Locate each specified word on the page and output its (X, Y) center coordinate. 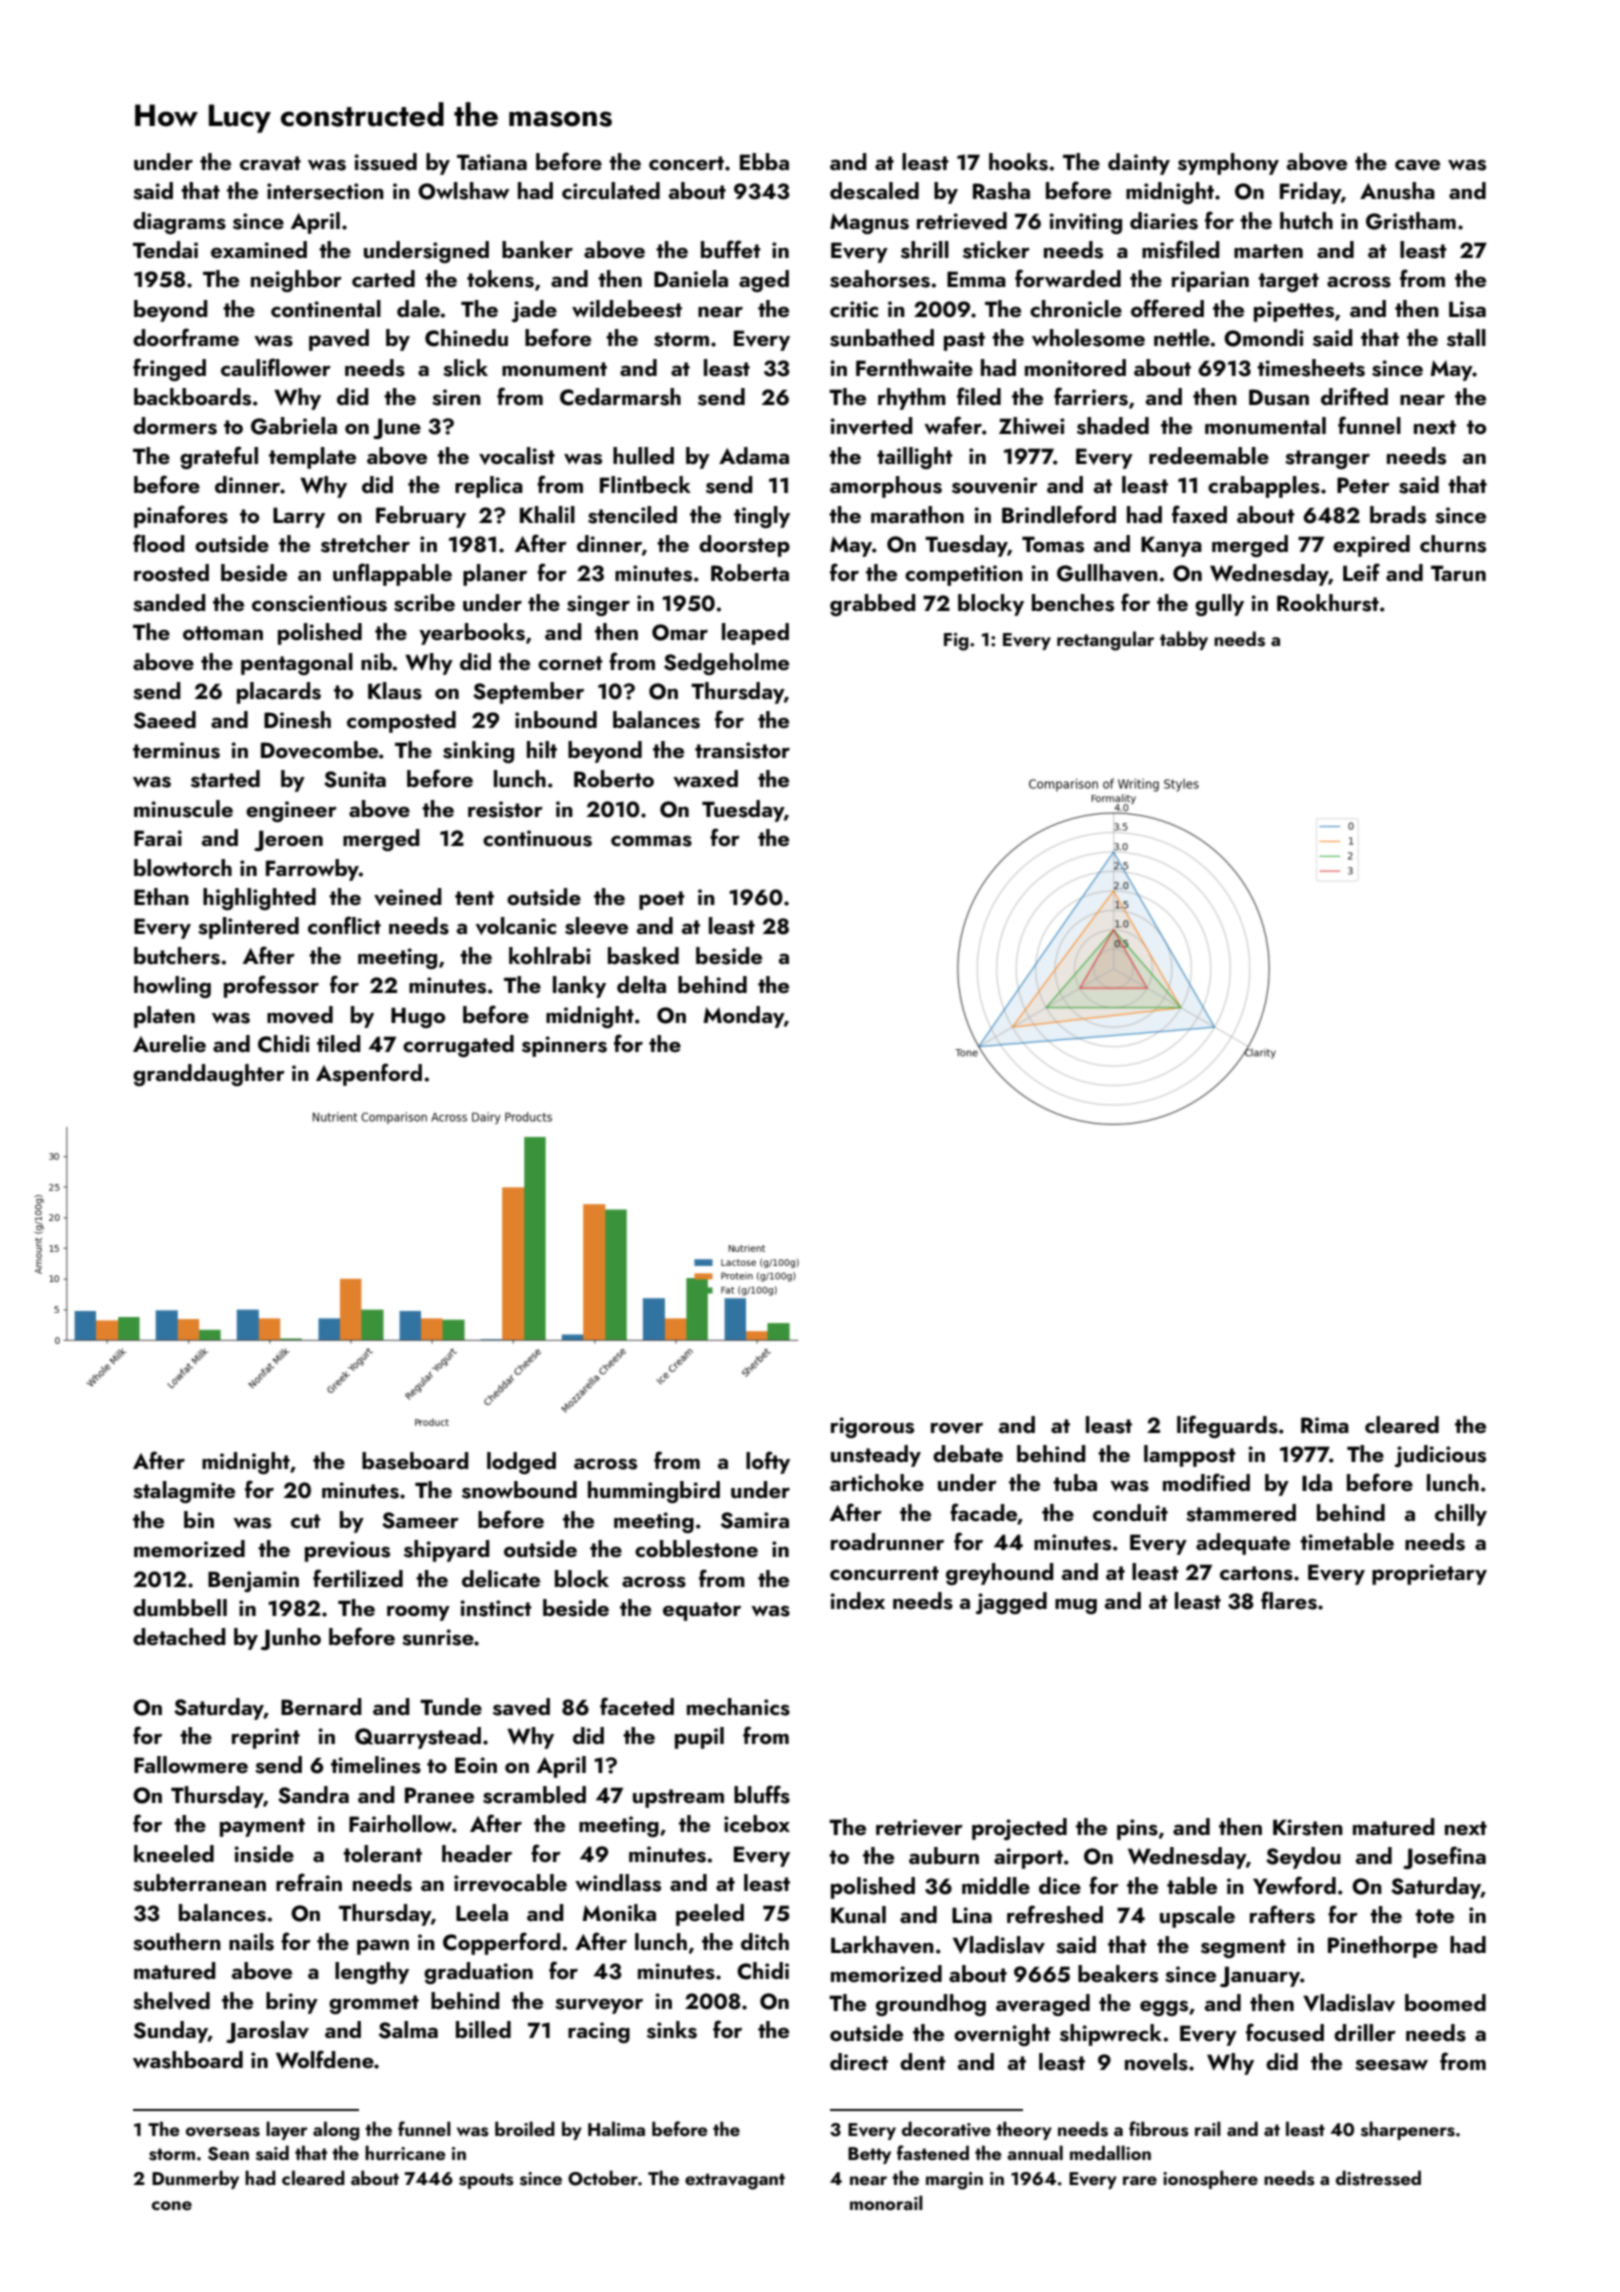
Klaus (395, 691)
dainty (1139, 164)
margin (954, 2181)
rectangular (1105, 641)
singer (598, 605)
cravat (270, 163)
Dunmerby (195, 2179)
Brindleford (1059, 514)
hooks (1018, 162)
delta (641, 984)
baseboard (415, 1461)
